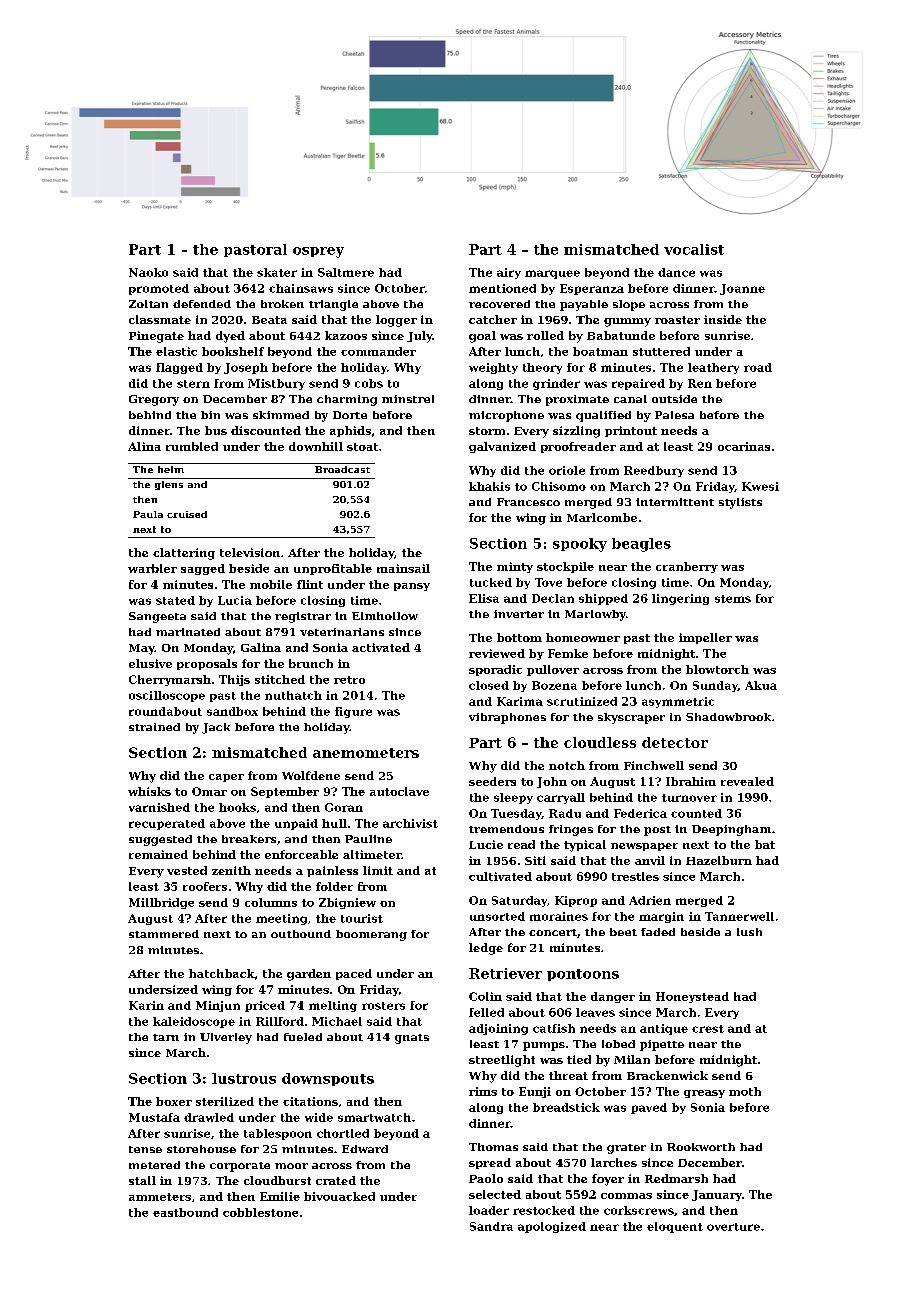  What do you see at coordinates (316, 446) in the screenshot?
I see `downhill` at bounding box center [316, 446].
